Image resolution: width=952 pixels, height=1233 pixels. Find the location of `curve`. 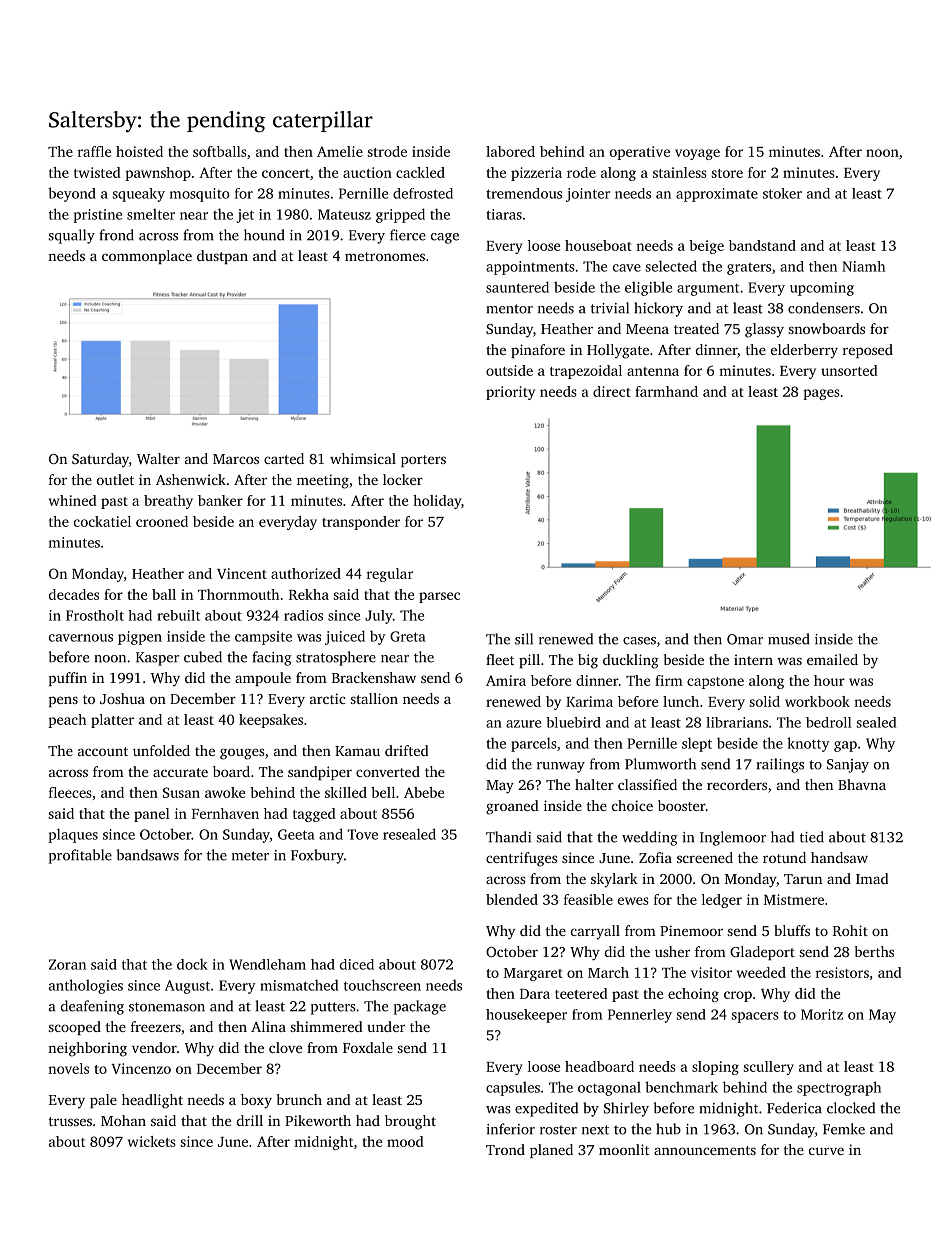

curve is located at coordinates (826, 1151).
